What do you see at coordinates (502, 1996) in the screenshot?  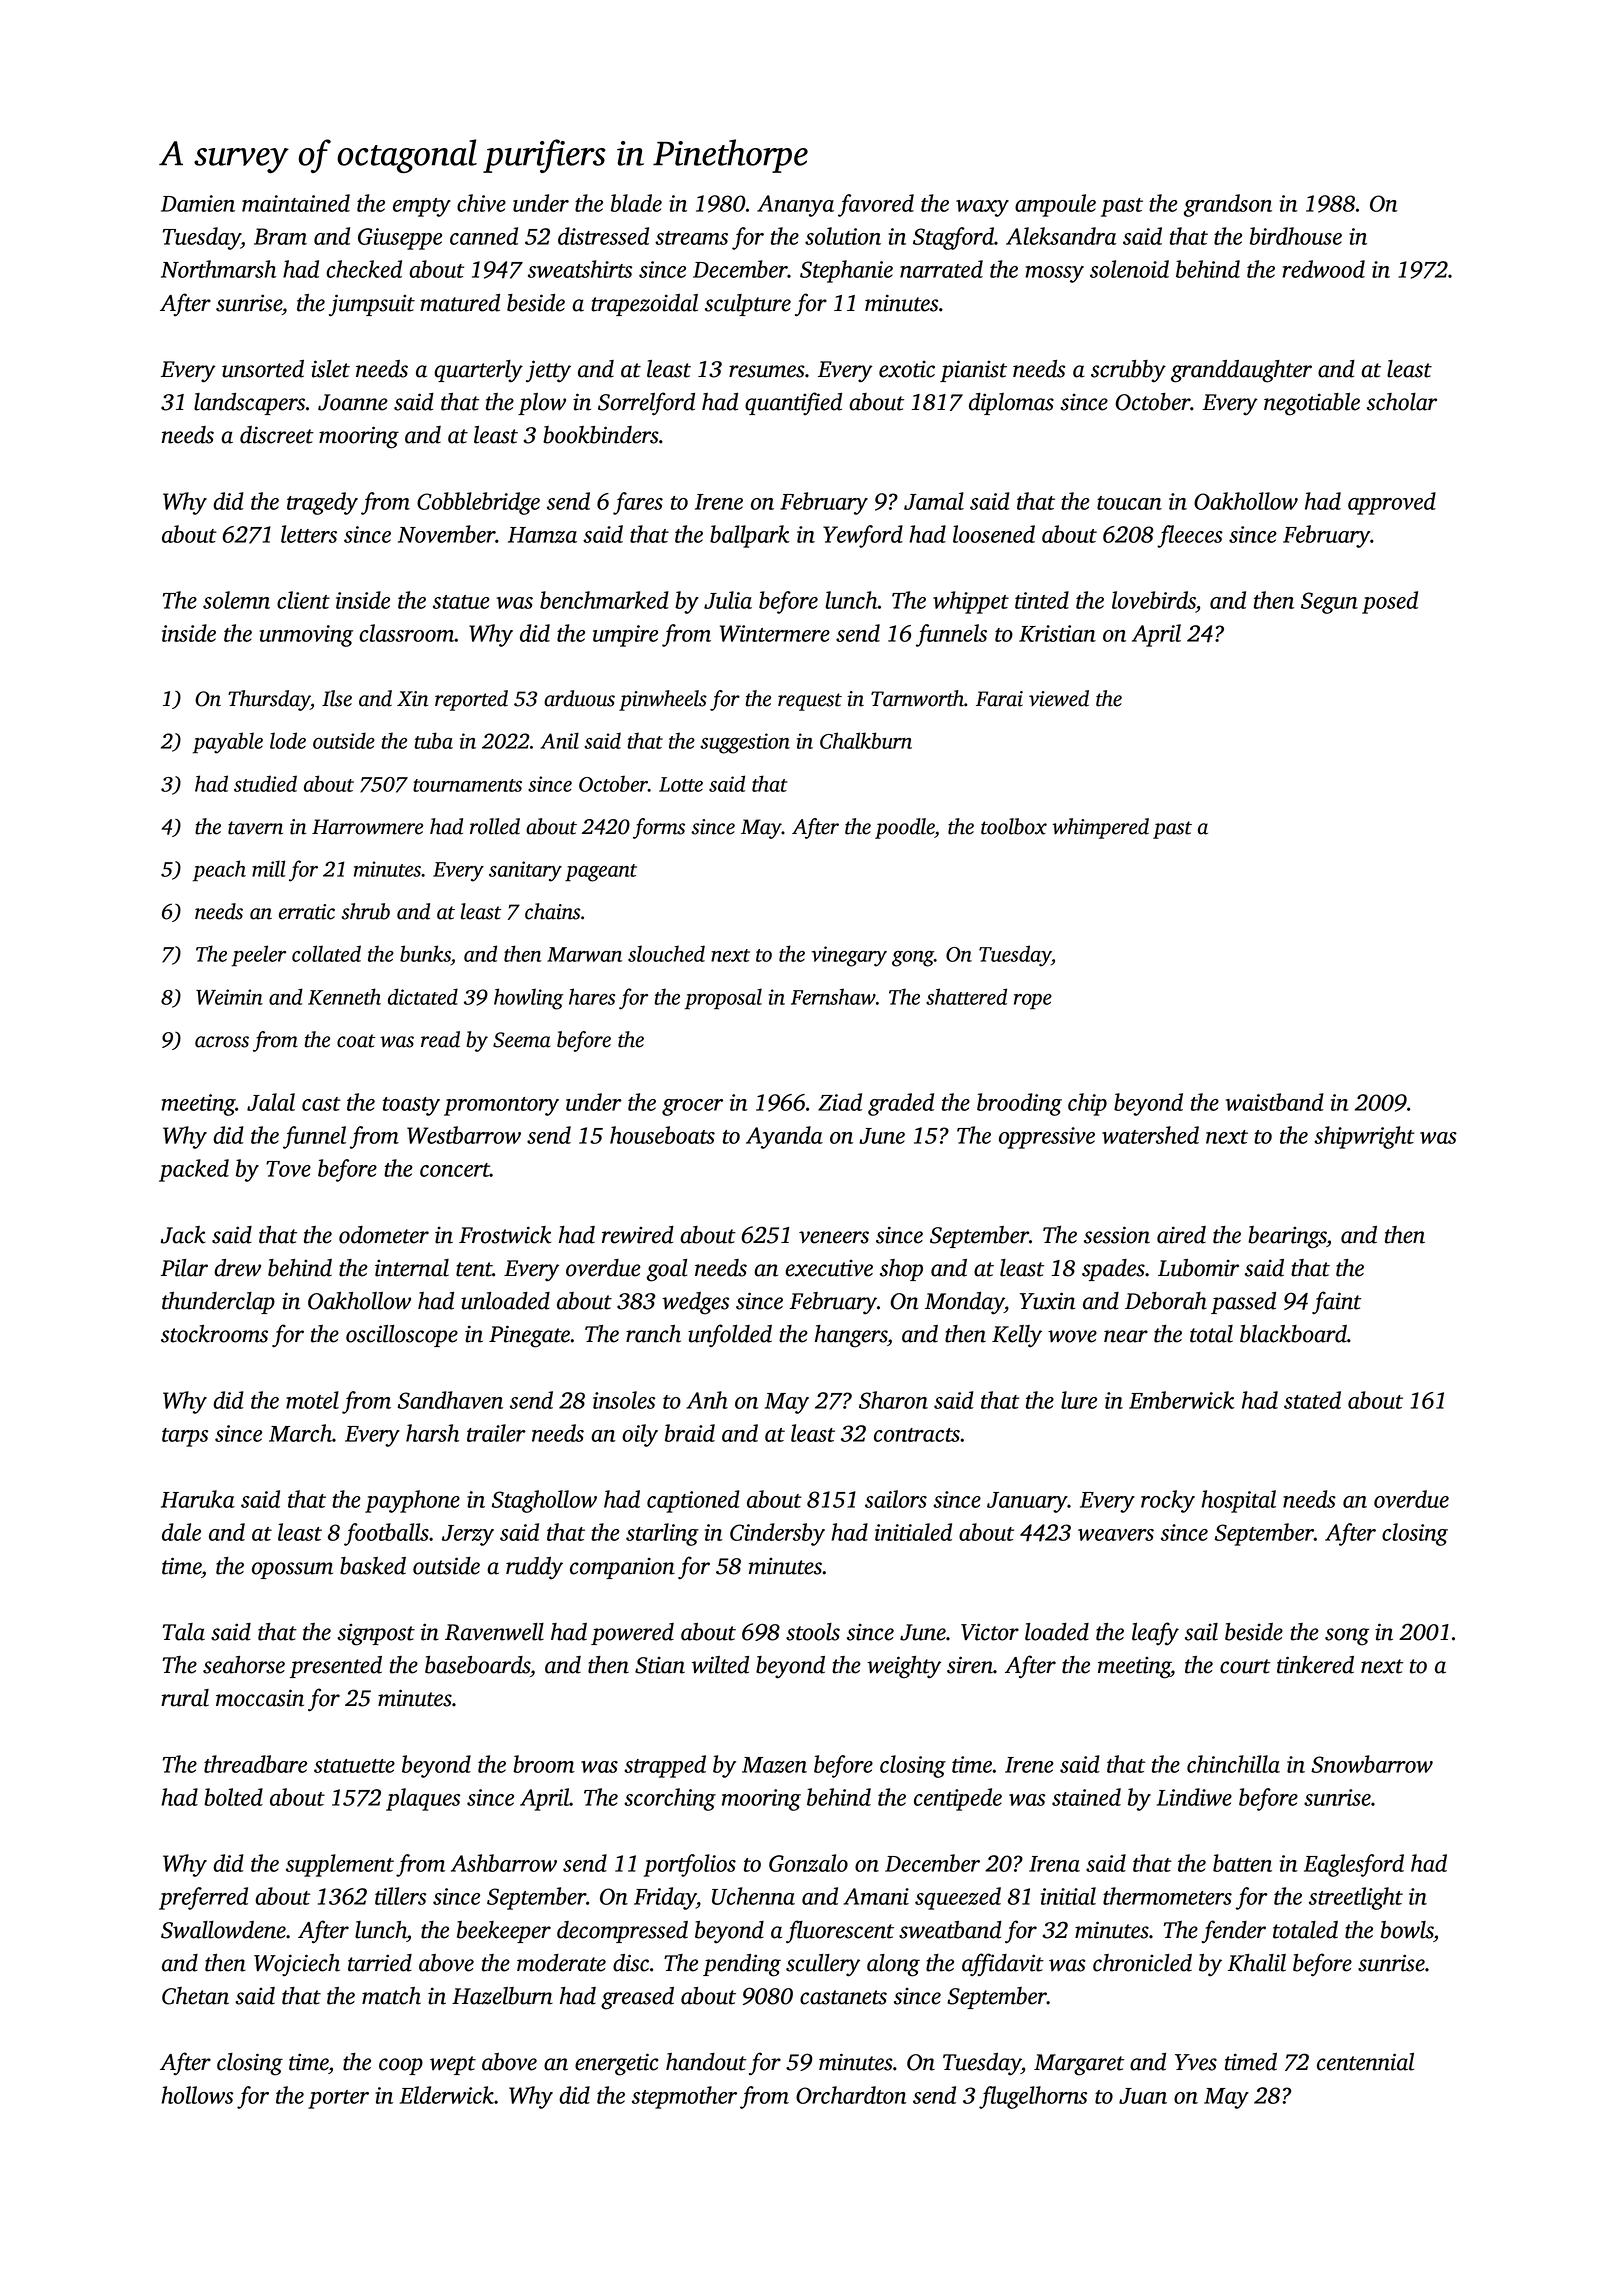 I see `Hazelburn` at bounding box center [502, 1996].
